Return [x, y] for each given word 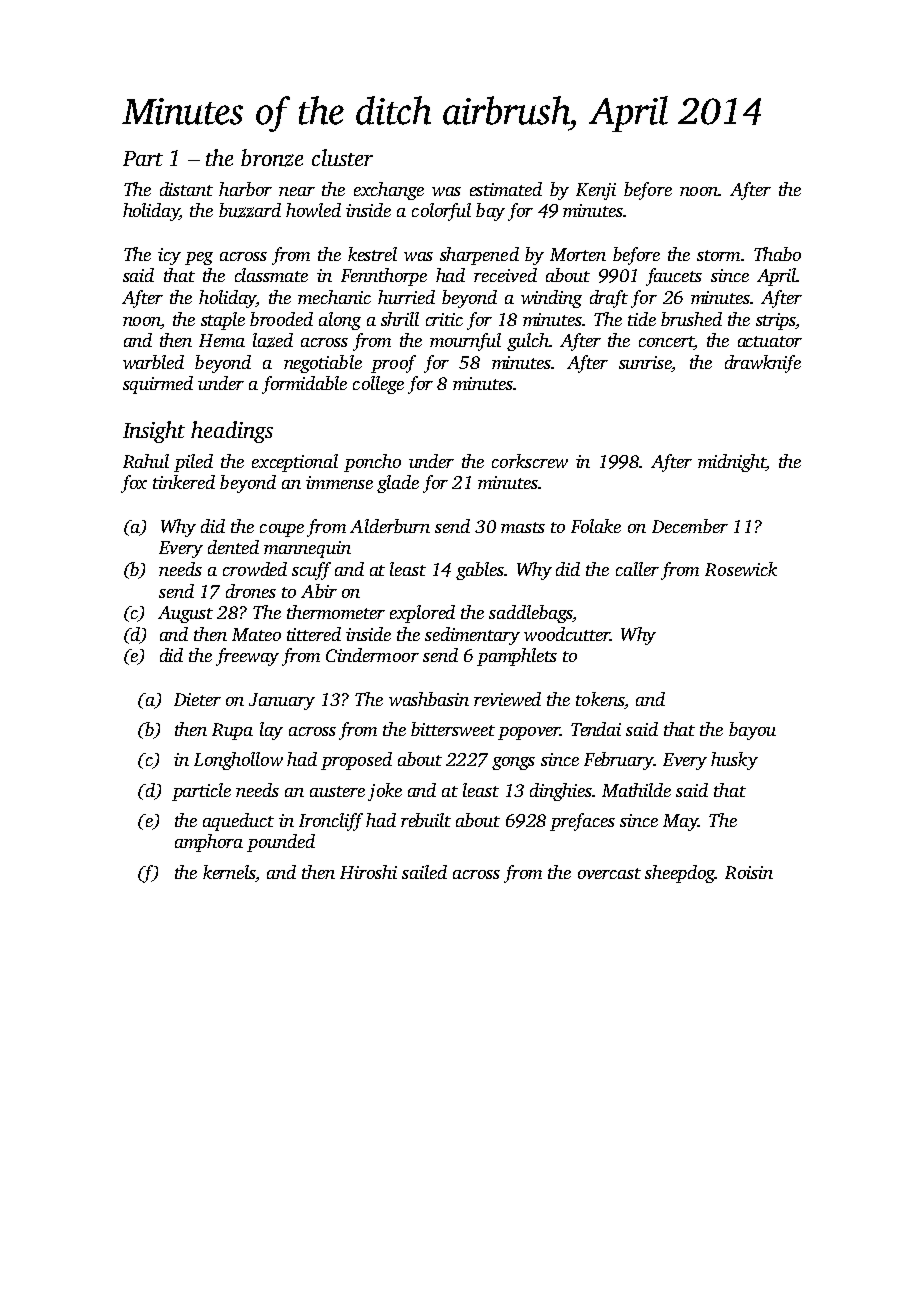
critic [444, 319]
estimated [506, 189]
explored [422, 614]
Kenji [596, 191]
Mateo [256, 634]
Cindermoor [372, 655]
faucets [674, 277]
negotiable [323, 364]
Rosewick [741, 569]
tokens [600, 699]
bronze [272, 158]
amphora [209, 843]
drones [251, 591]
